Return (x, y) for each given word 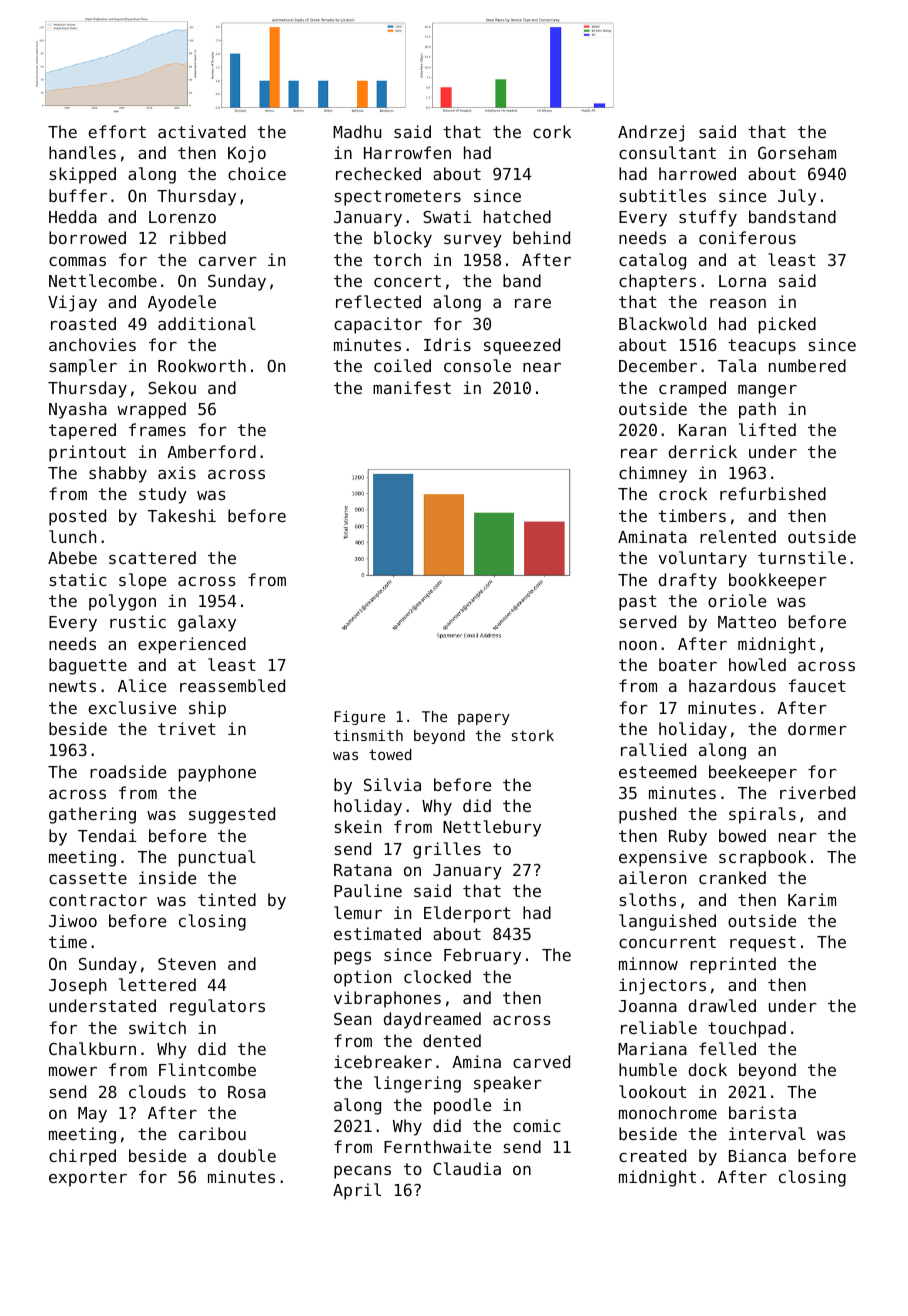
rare (533, 303)
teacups (762, 347)
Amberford (211, 451)
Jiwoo (73, 920)
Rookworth (202, 365)
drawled (722, 1005)
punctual (217, 858)
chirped (82, 1157)
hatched (517, 216)
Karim (812, 899)
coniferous (747, 237)
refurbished (773, 493)
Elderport (467, 914)
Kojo (247, 154)
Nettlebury (492, 828)
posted (77, 517)
